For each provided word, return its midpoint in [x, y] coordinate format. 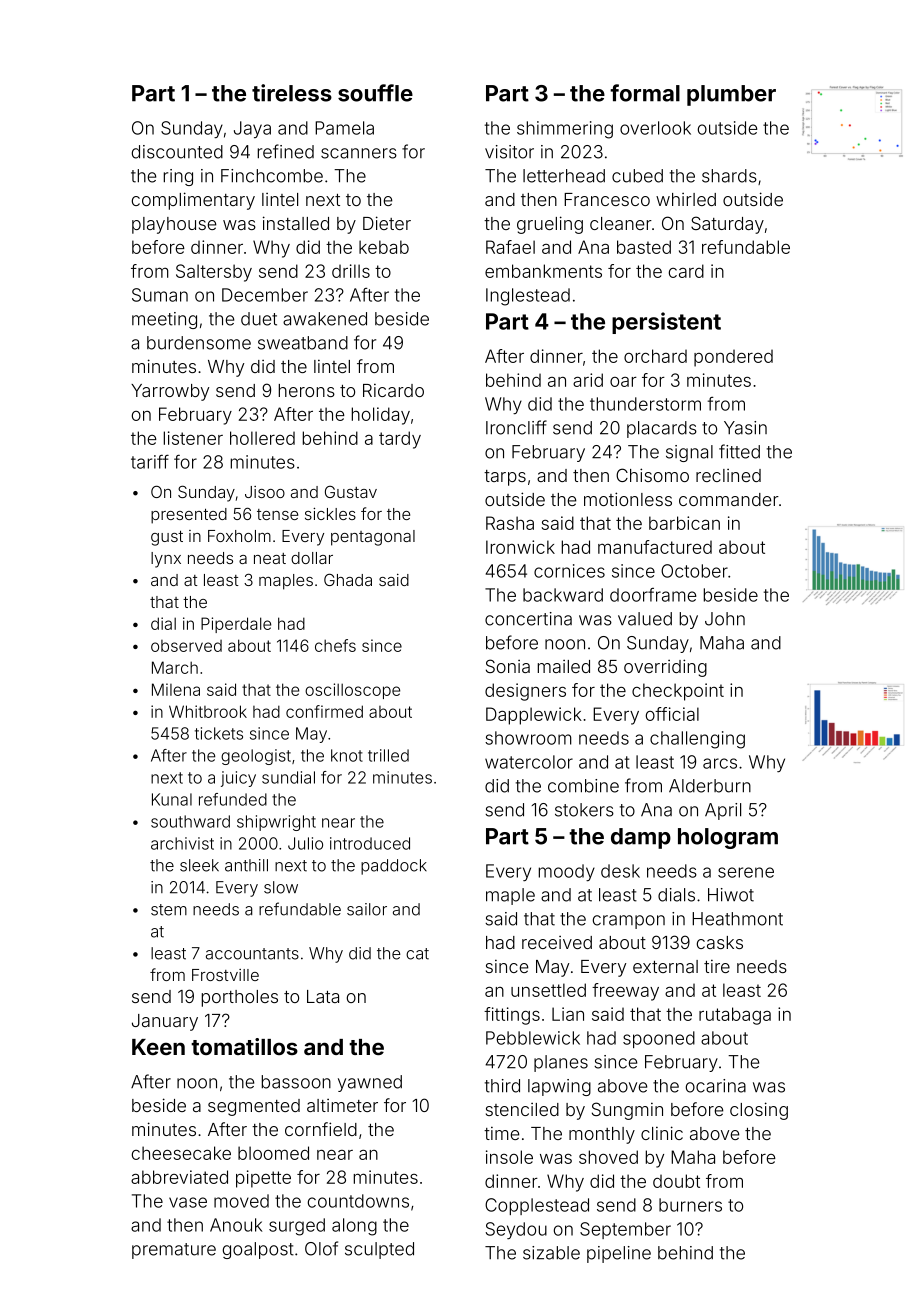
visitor [509, 152]
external [665, 966]
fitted [739, 451]
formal [645, 93]
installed [296, 223]
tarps [505, 478]
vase [188, 1202]
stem [169, 910]
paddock [394, 867]
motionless [628, 499]
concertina [528, 619]
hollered [262, 438]
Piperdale [236, 625]
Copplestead [537, 1206]
